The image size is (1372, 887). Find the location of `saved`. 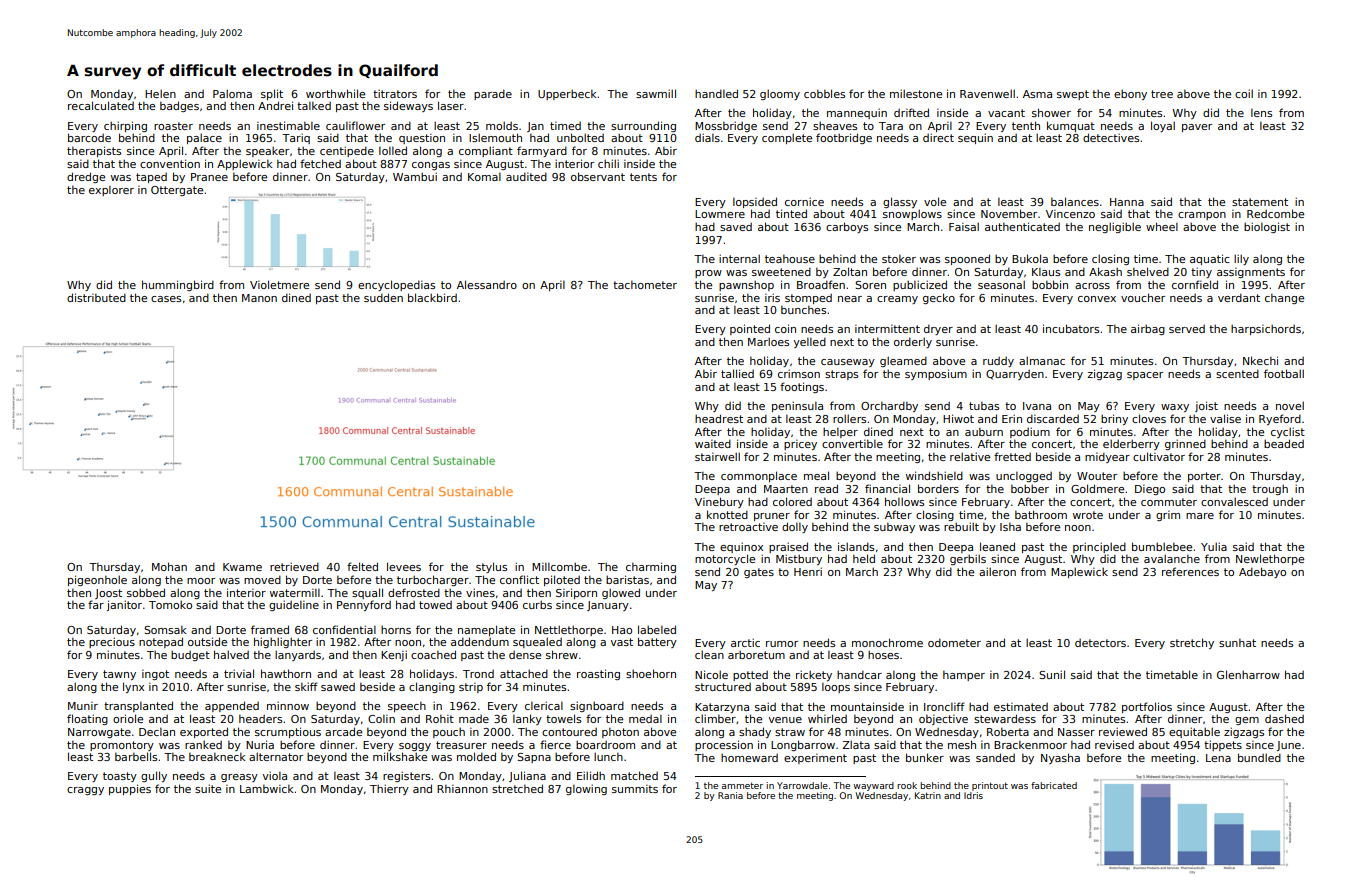

saved is located at coordinates (736, 227).
